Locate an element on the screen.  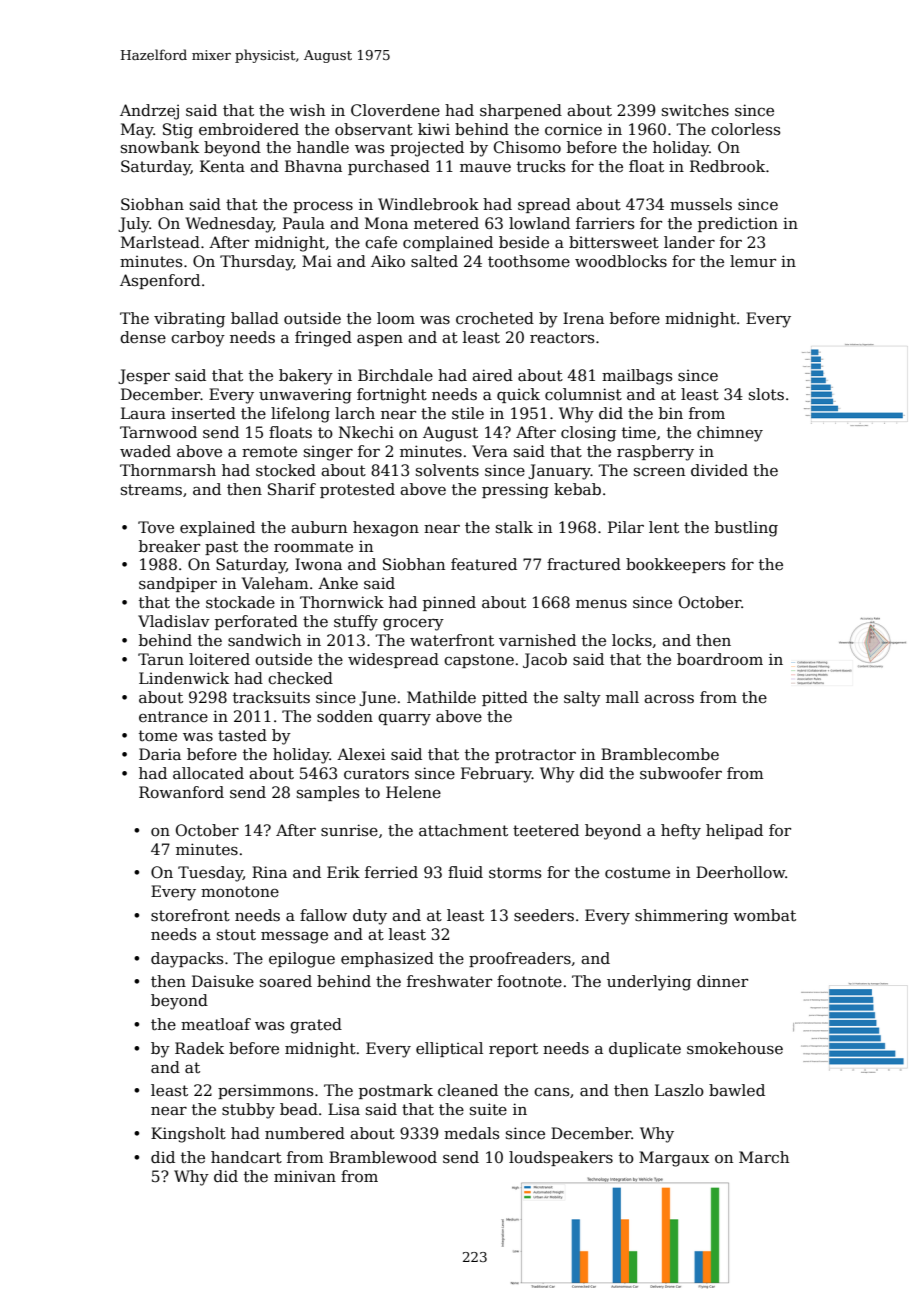
pressing is located at coordinates (515, 491).
